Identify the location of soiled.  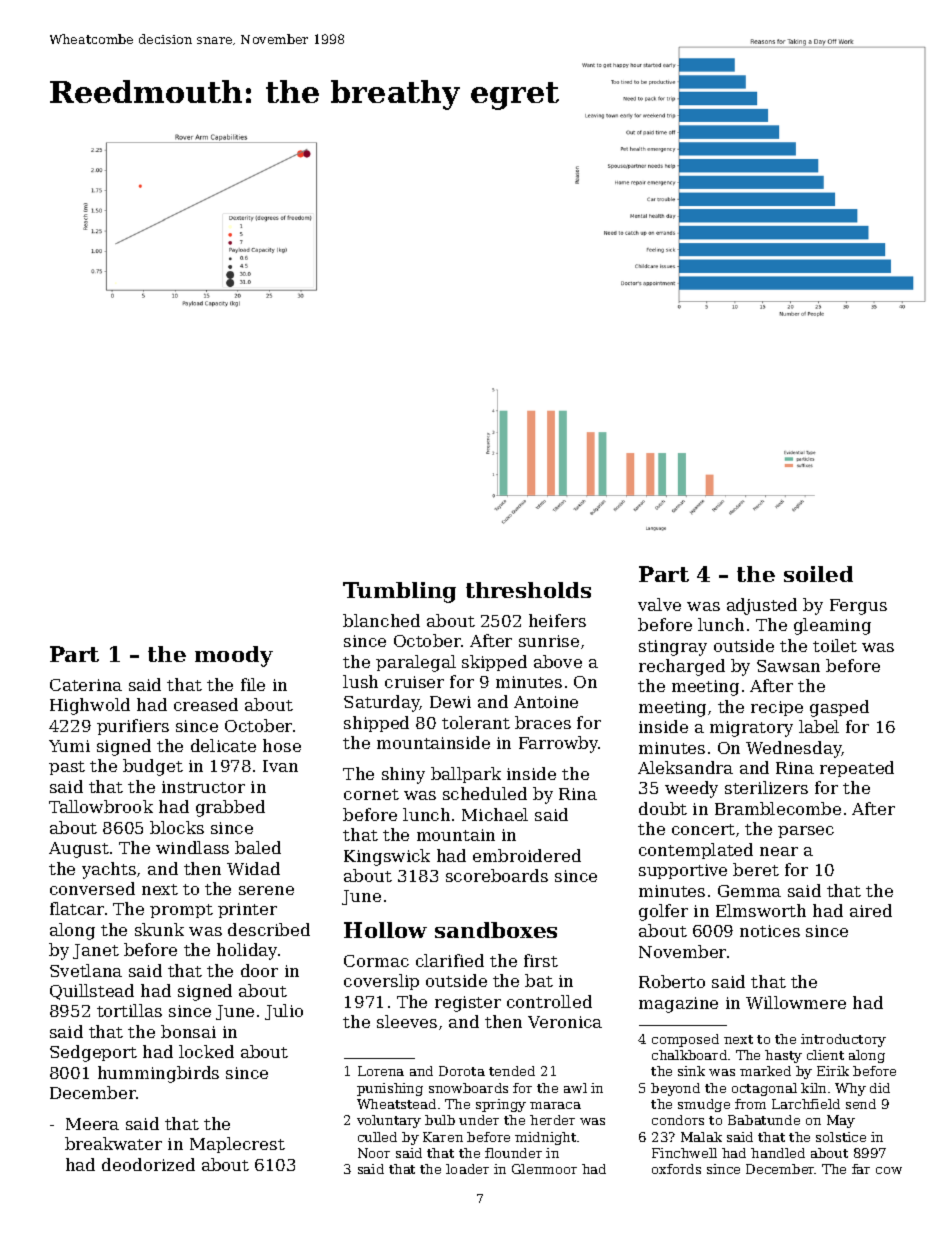
(818, 574).
